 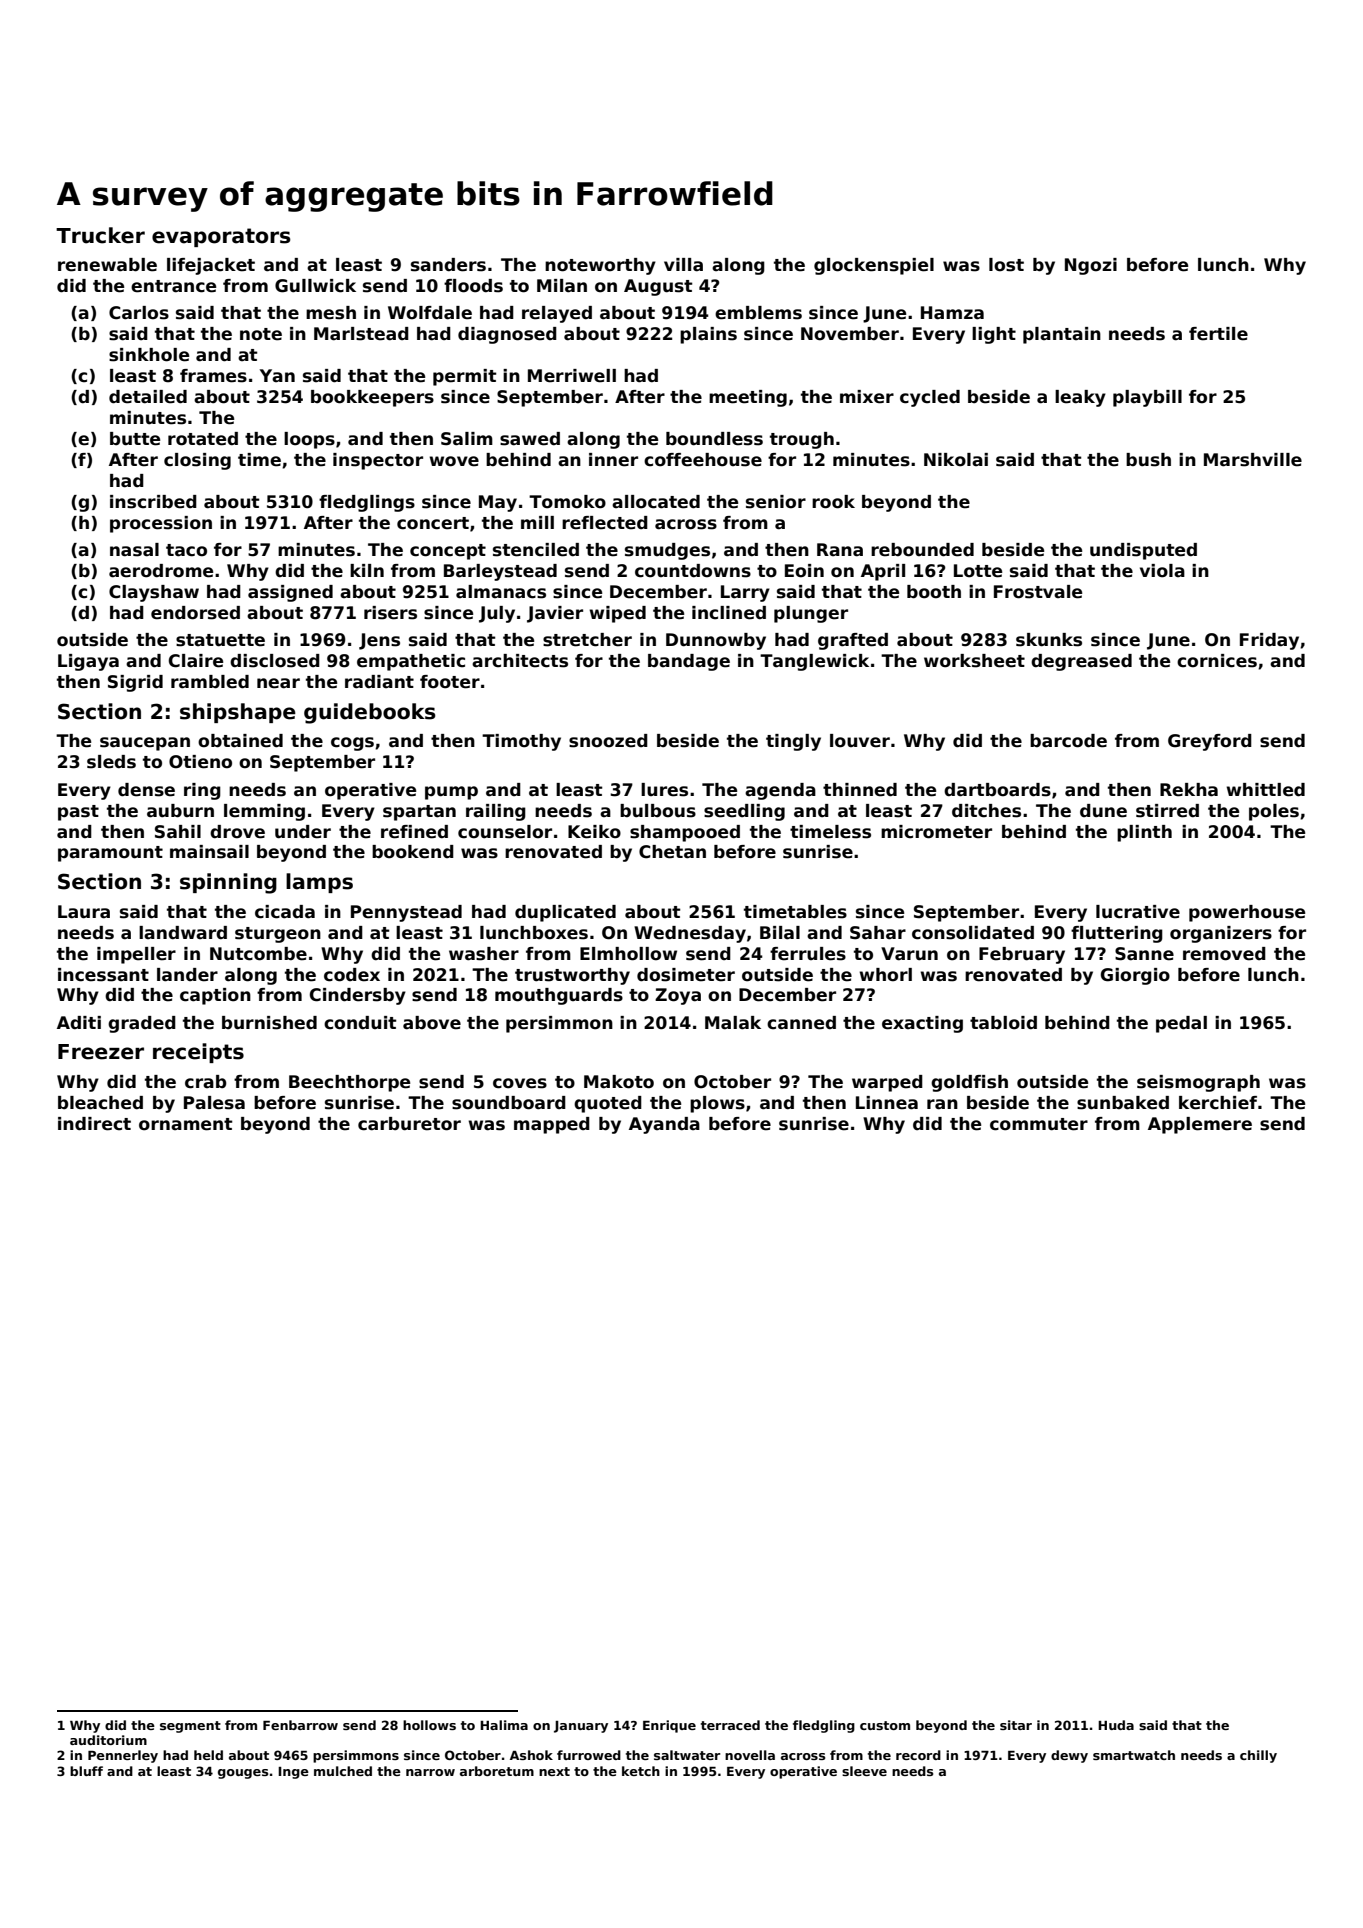 I want to click on Ayanda, so click(x=664, y=1125).
